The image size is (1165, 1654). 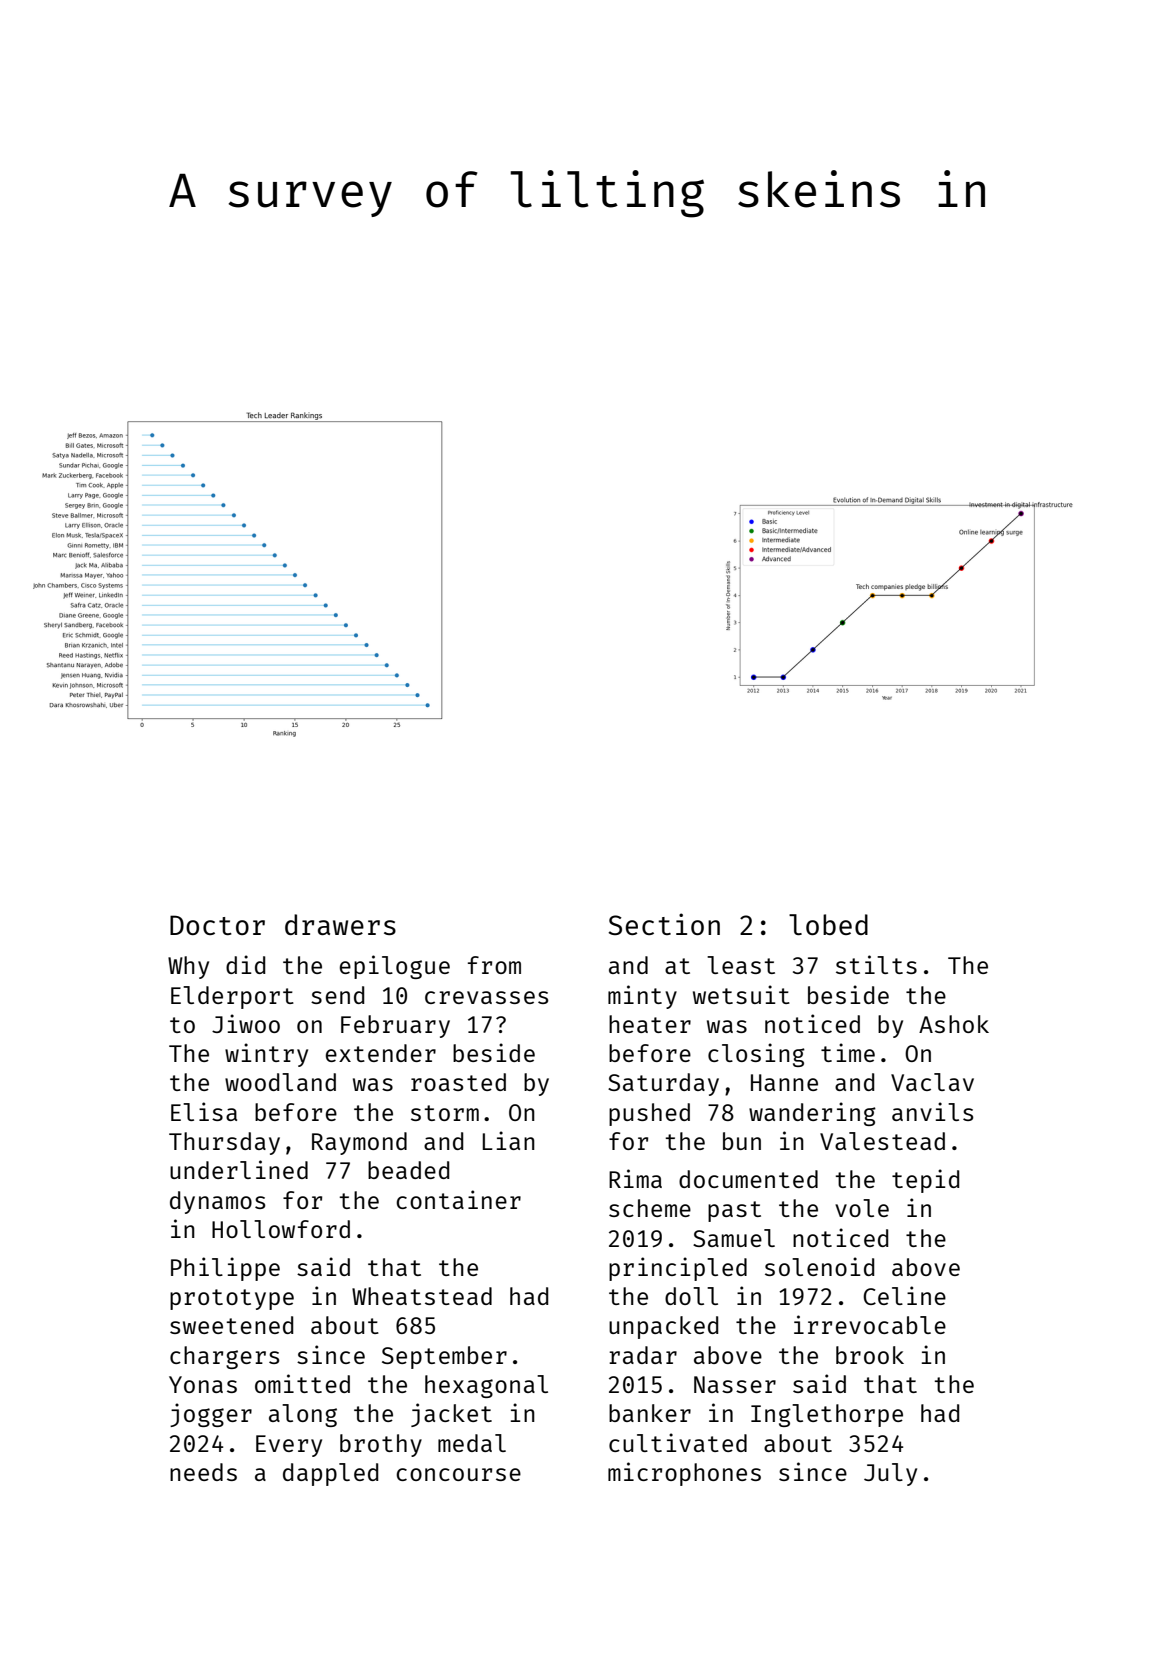 What do you see at coordinates (225, 1269) in the image?
I see `Philippe` at bounding box center [225, 1269].
